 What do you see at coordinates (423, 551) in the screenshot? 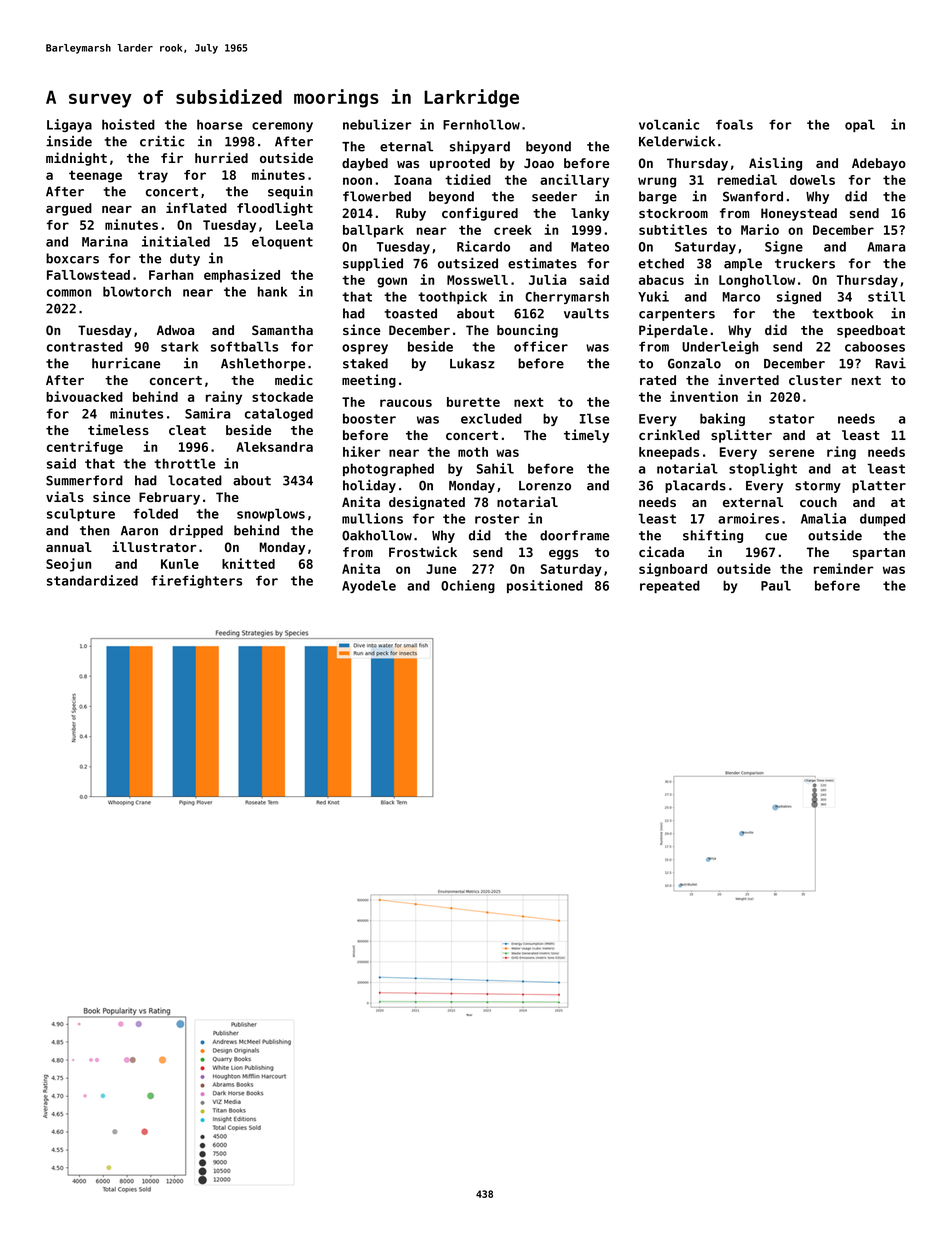
I see `Frostwick` at bounding box center [423, 551].
